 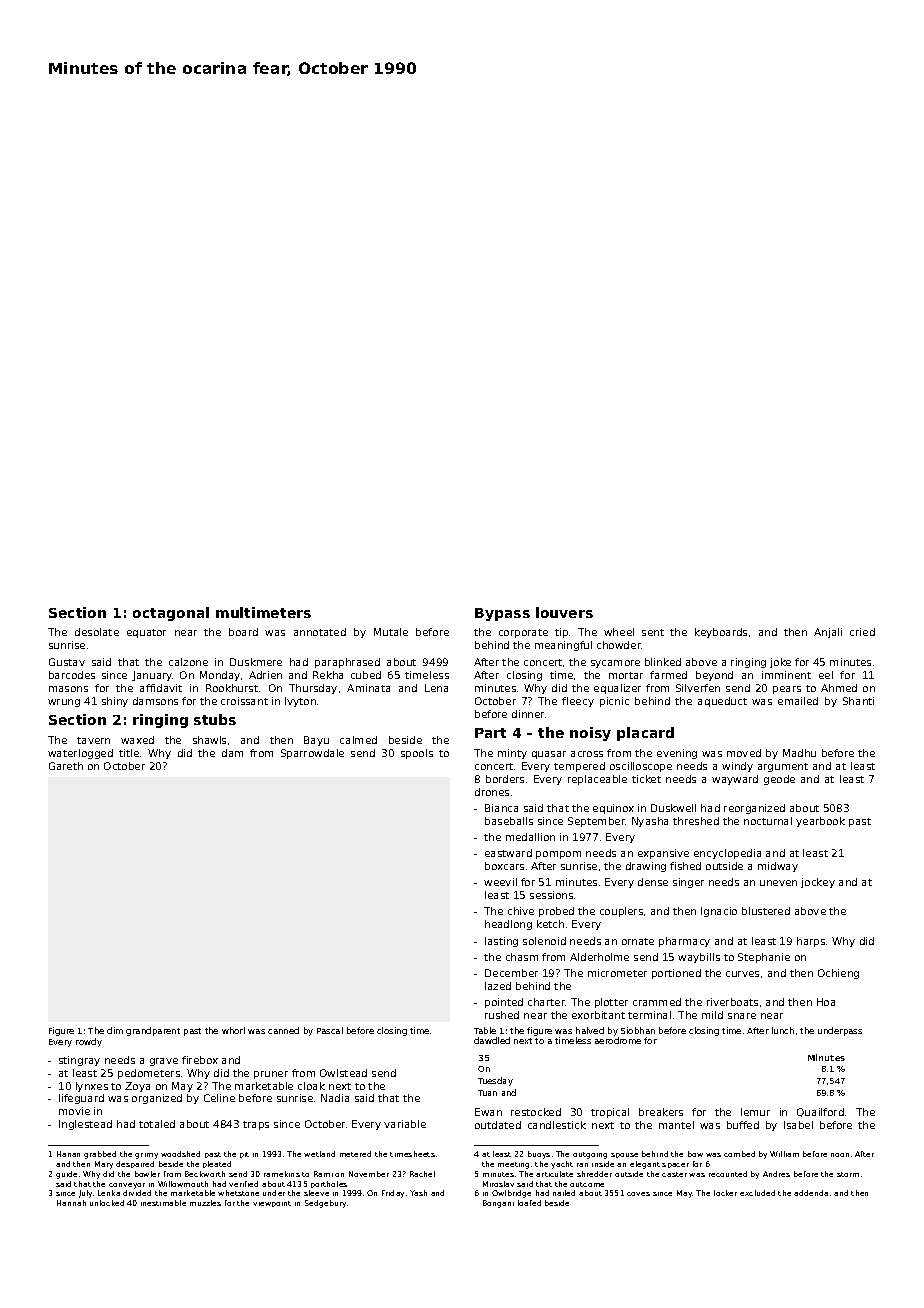 What do you see at coordinates (71, 1203) in the page?
I see `Hannah` at bounding box center [71, 1203].
